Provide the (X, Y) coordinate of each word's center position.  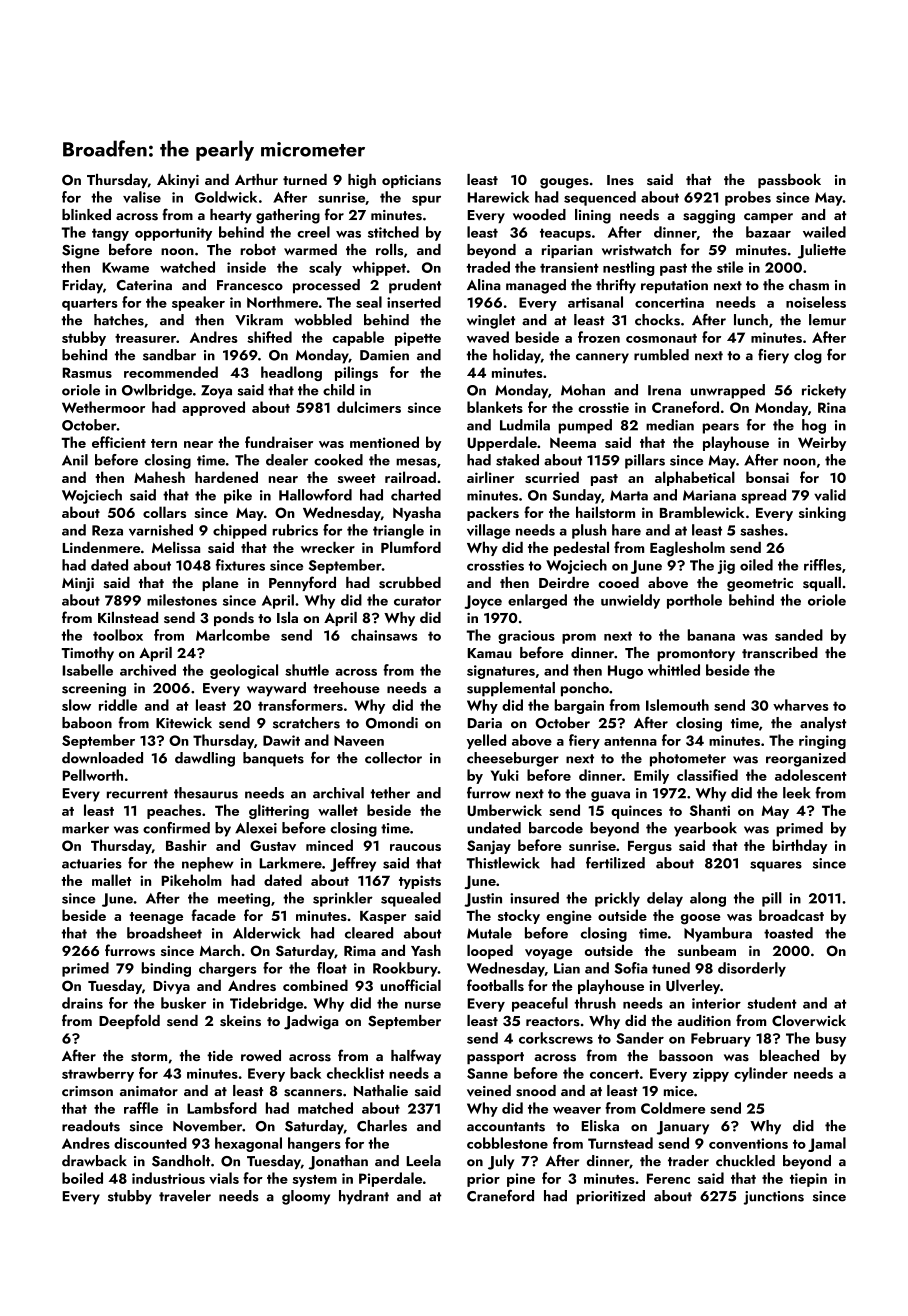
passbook (789, 181)
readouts (91, 1126)
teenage (156, 918)
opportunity (173, 234)
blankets (495, 407)
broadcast (791, 915)
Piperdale (390, 1179)
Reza (107, 530)
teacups (565, 234)
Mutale (489, 933)
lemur (827, 320)
